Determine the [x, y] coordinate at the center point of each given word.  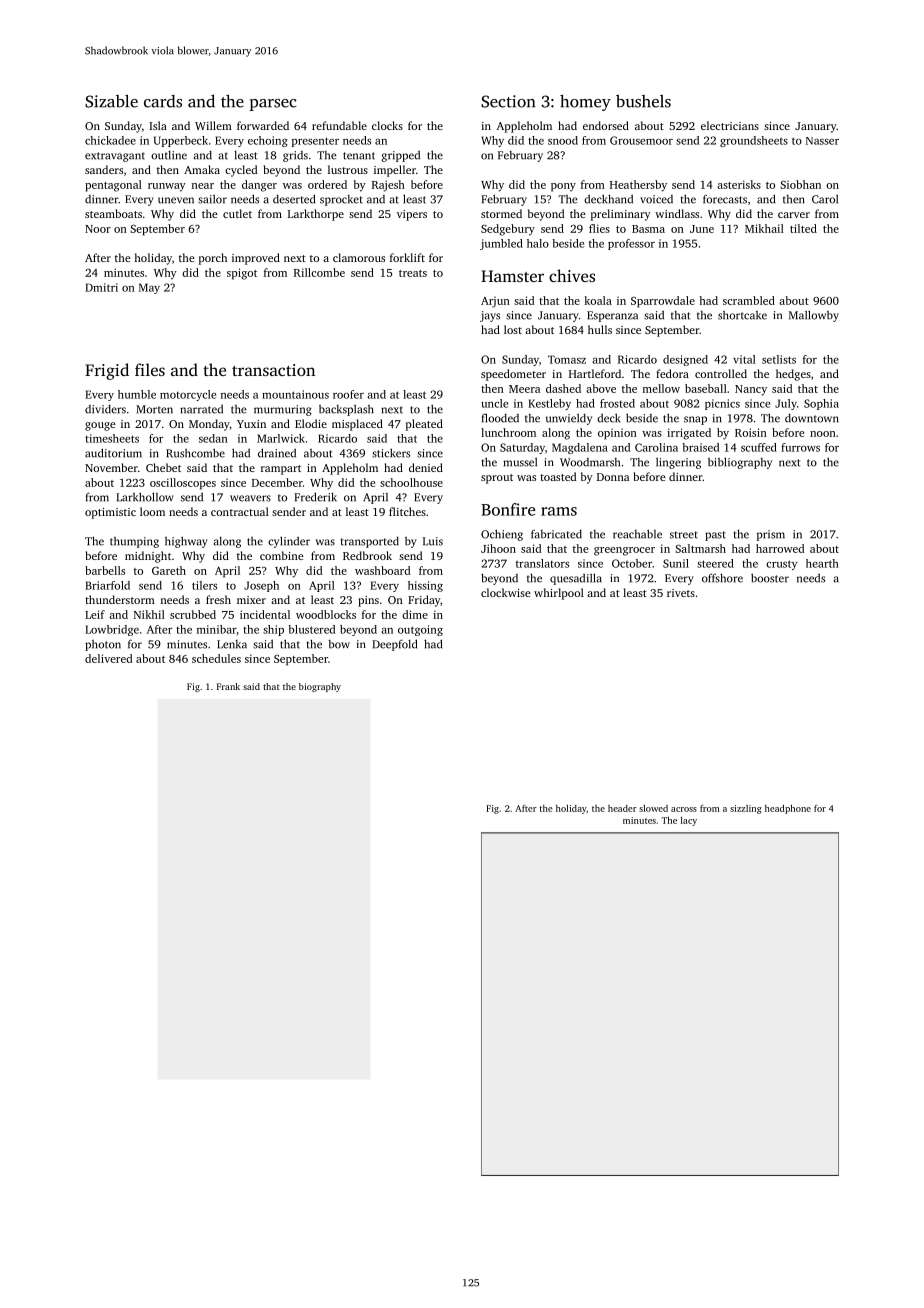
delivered [108, 658]
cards [163, 101]
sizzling [746, 809]
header [622, 808]
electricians [730, 125]
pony [563, 187]
